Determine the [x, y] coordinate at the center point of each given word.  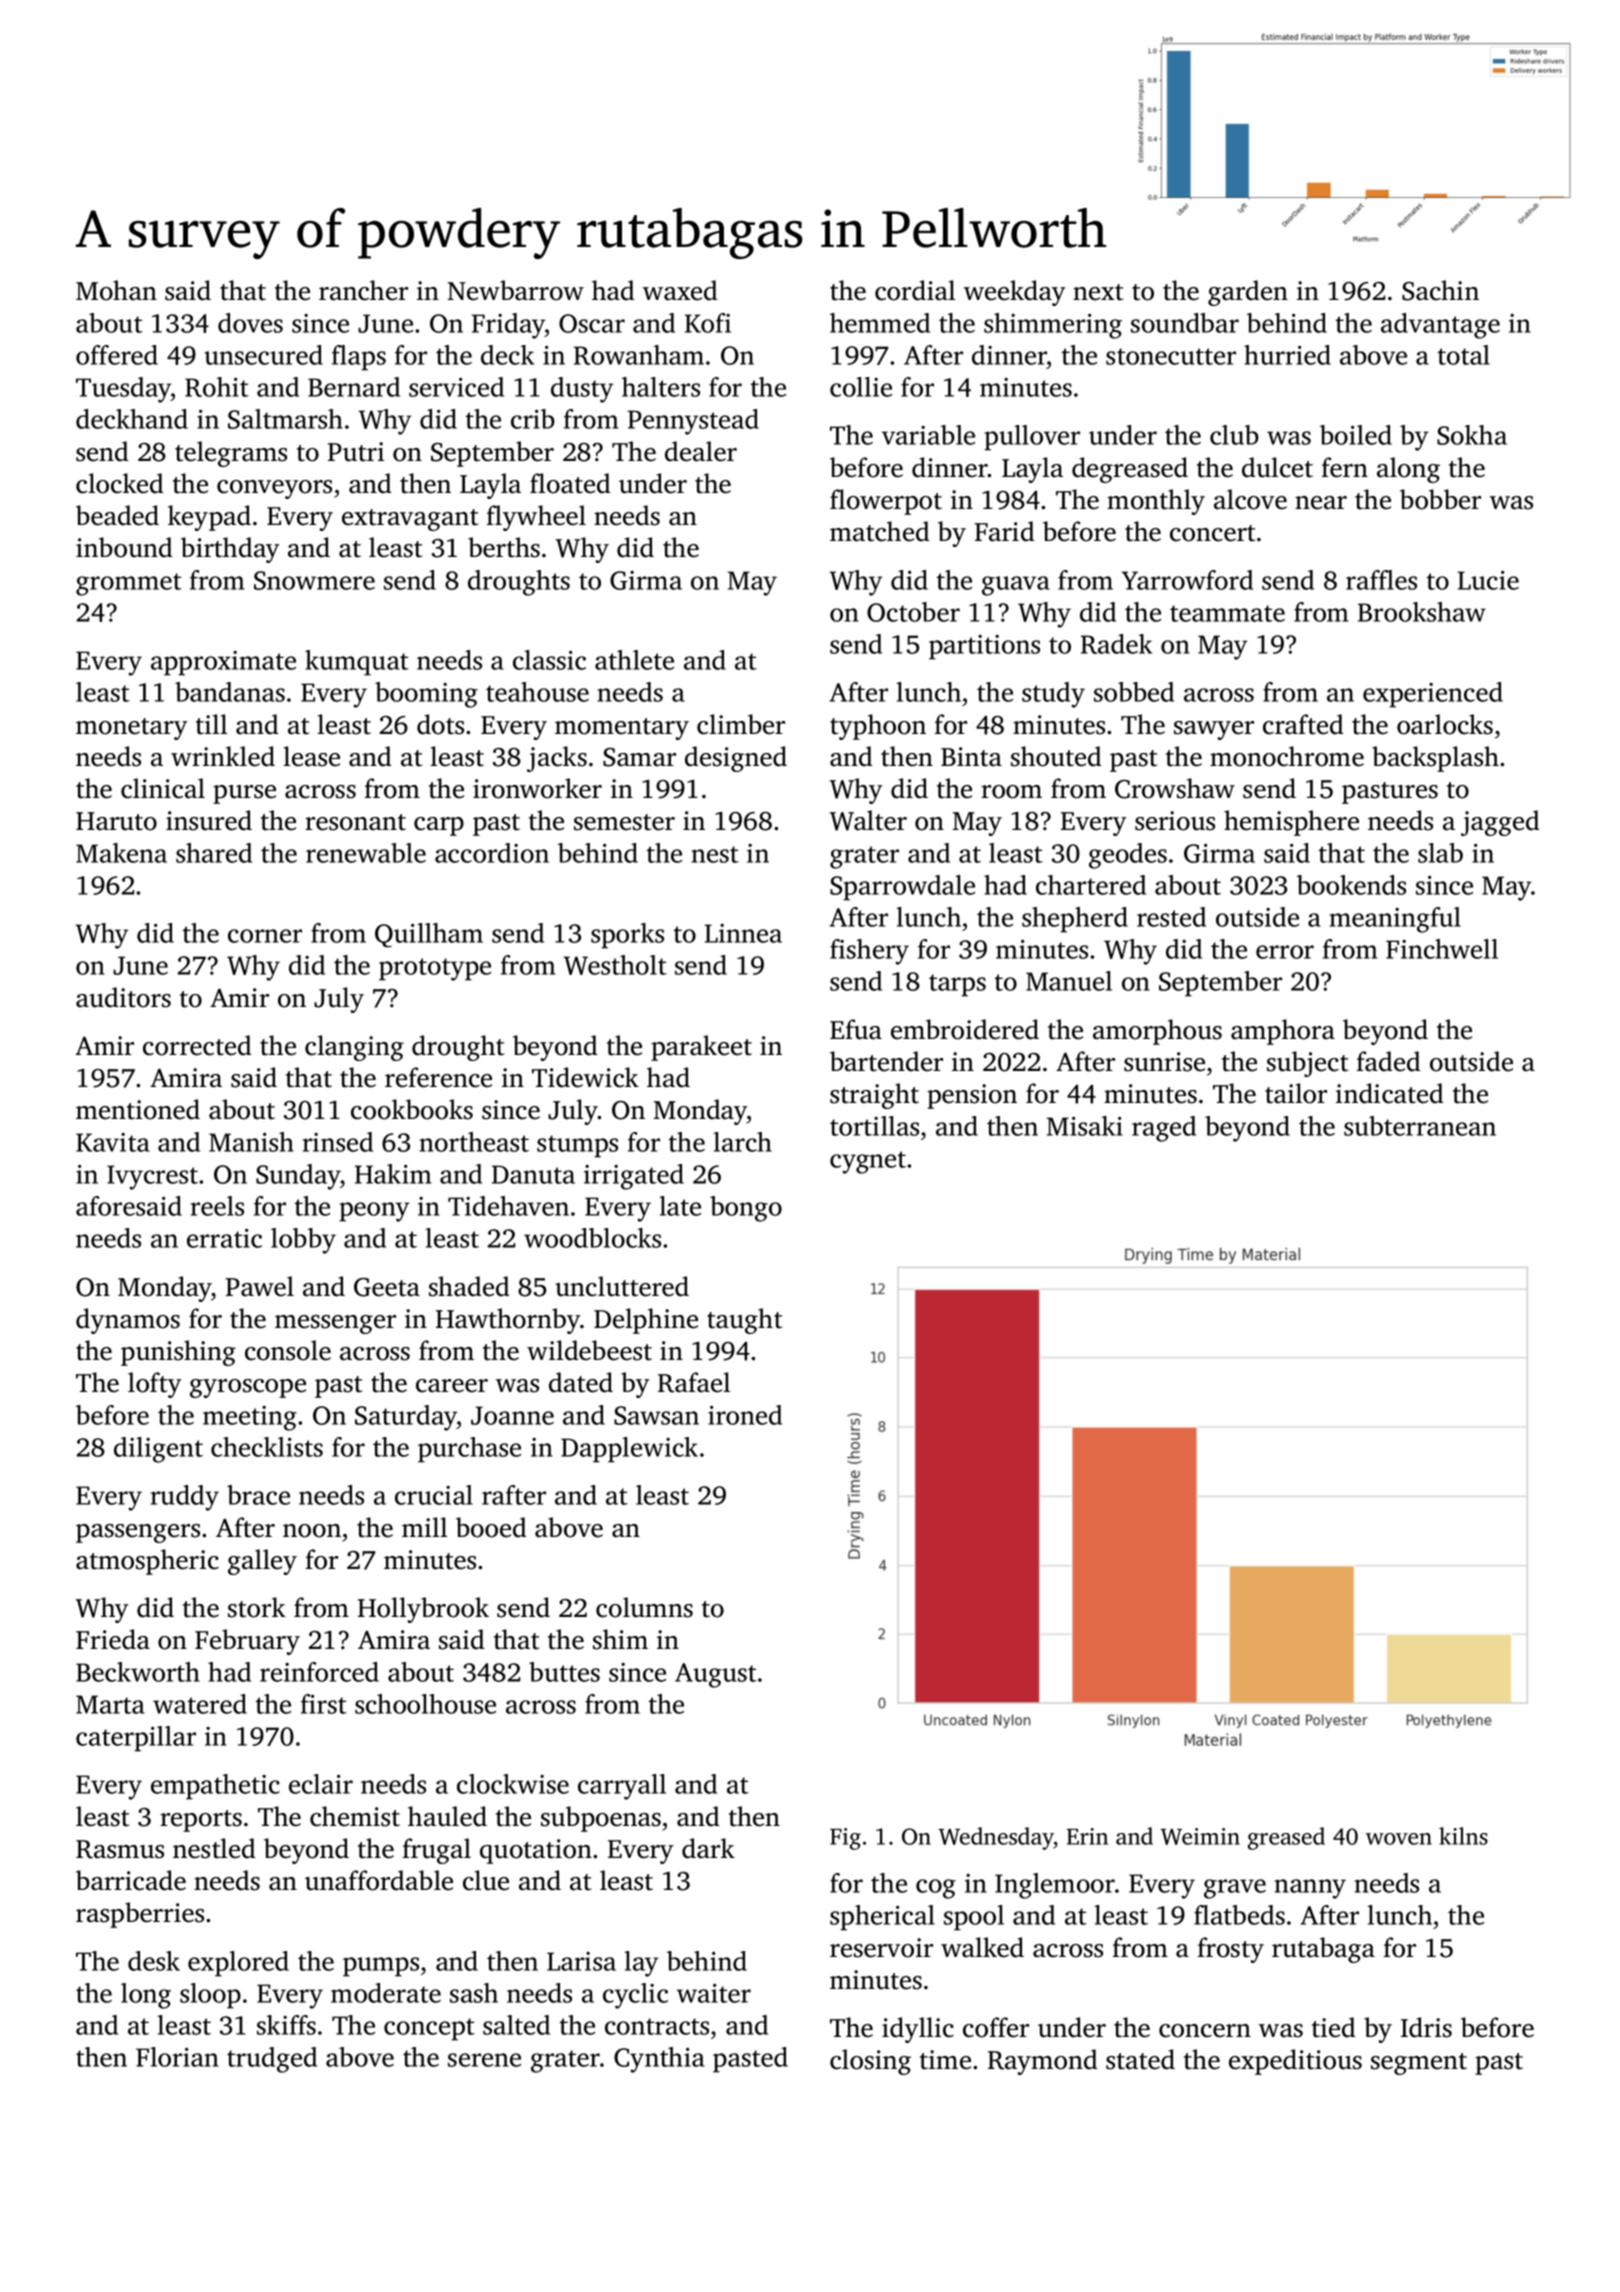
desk [154, 1961]
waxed [680, 290]
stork [257, 1607]
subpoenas [601, 1819]
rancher [363, 290]
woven [1399, 1839]
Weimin [1200, 1836]
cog [936, 1889]
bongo [746, 1209]
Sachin [1440, 290]
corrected [197, 1045]
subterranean [1420, 1126]
